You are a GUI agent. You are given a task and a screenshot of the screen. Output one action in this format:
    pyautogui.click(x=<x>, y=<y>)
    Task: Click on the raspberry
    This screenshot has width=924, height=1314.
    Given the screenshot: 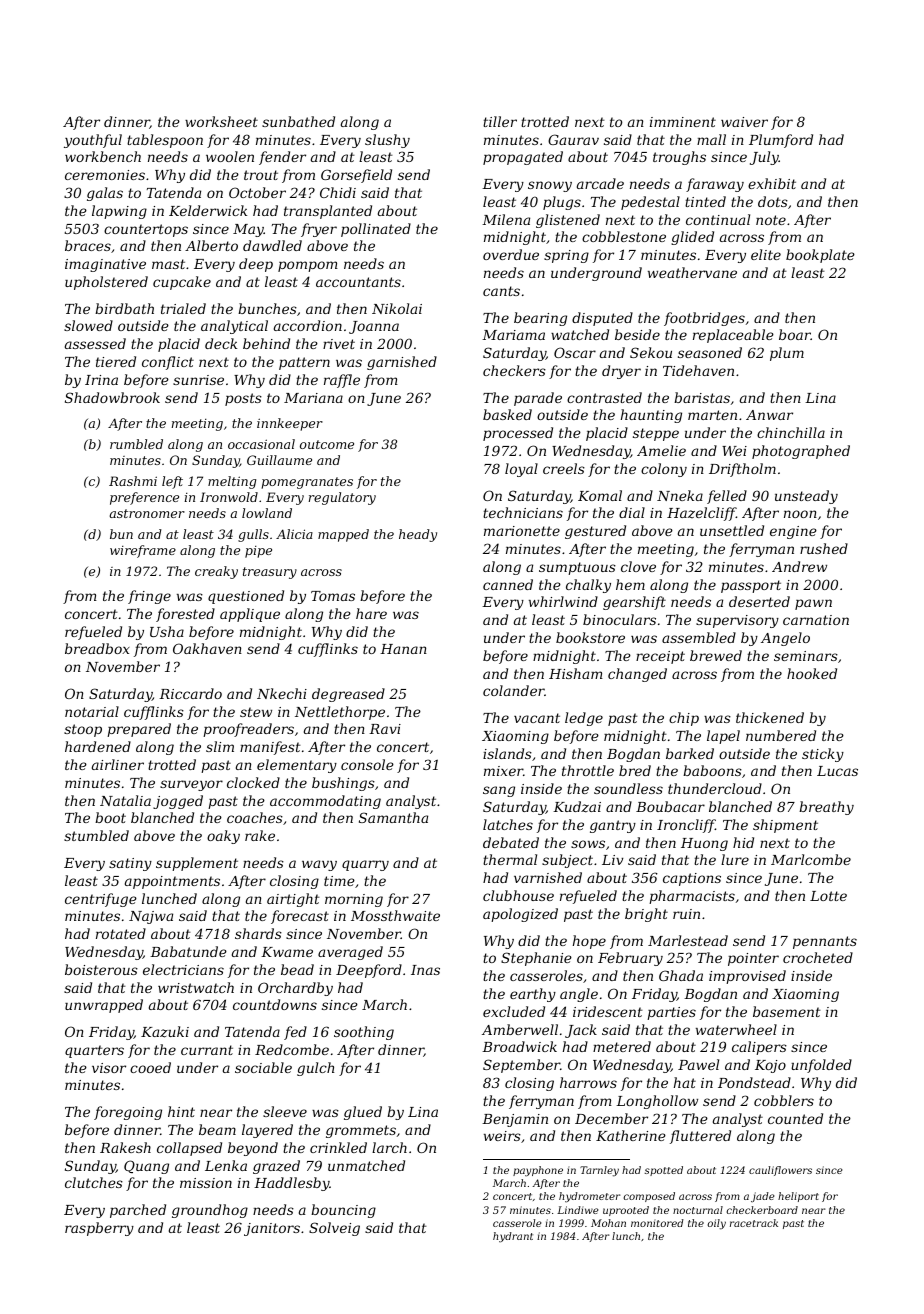 What is the action you would take?
    pyautogui.click(x=99, y=1229)
